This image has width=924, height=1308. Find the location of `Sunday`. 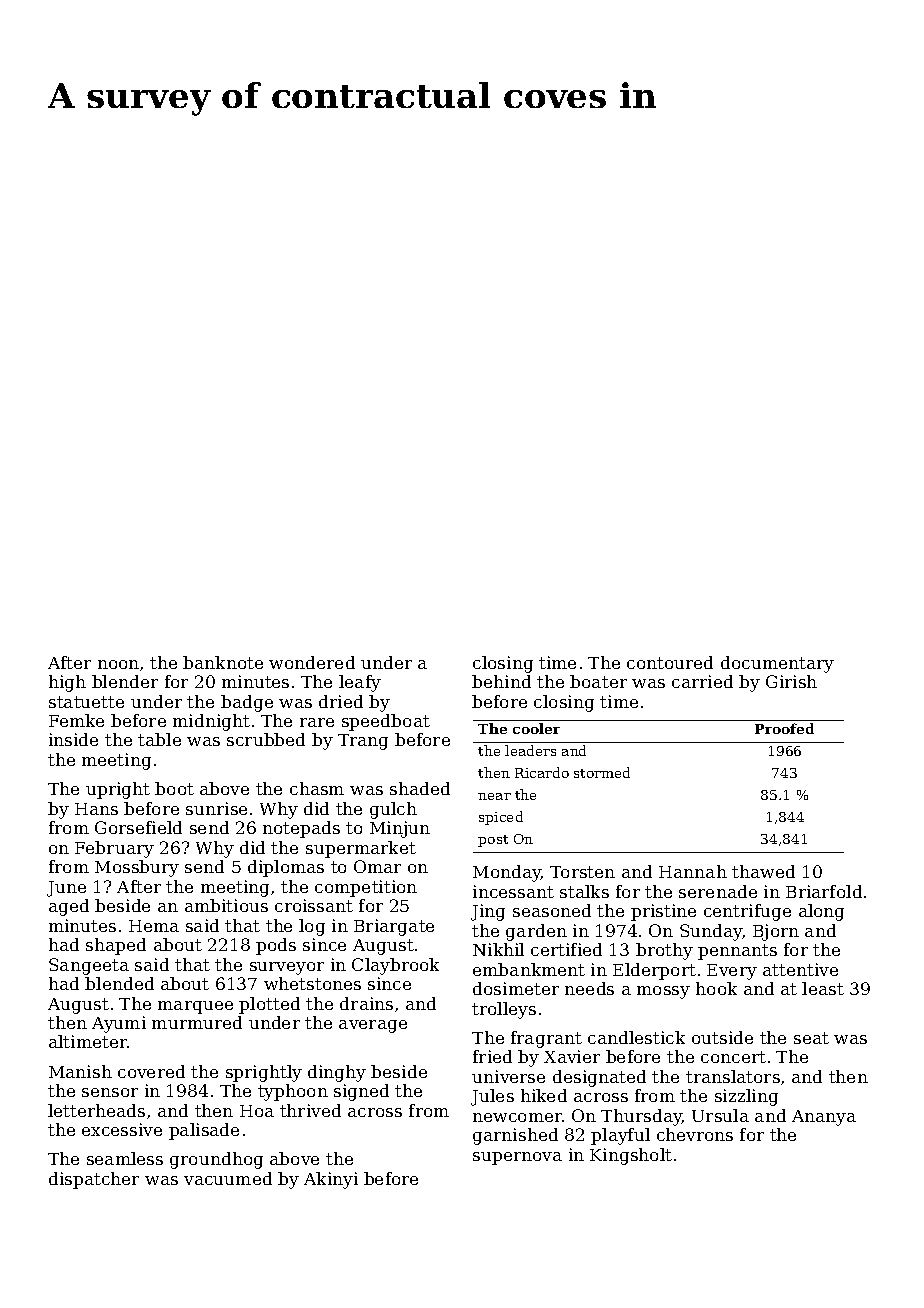

Sunday is located at coordinates (711, 932).
